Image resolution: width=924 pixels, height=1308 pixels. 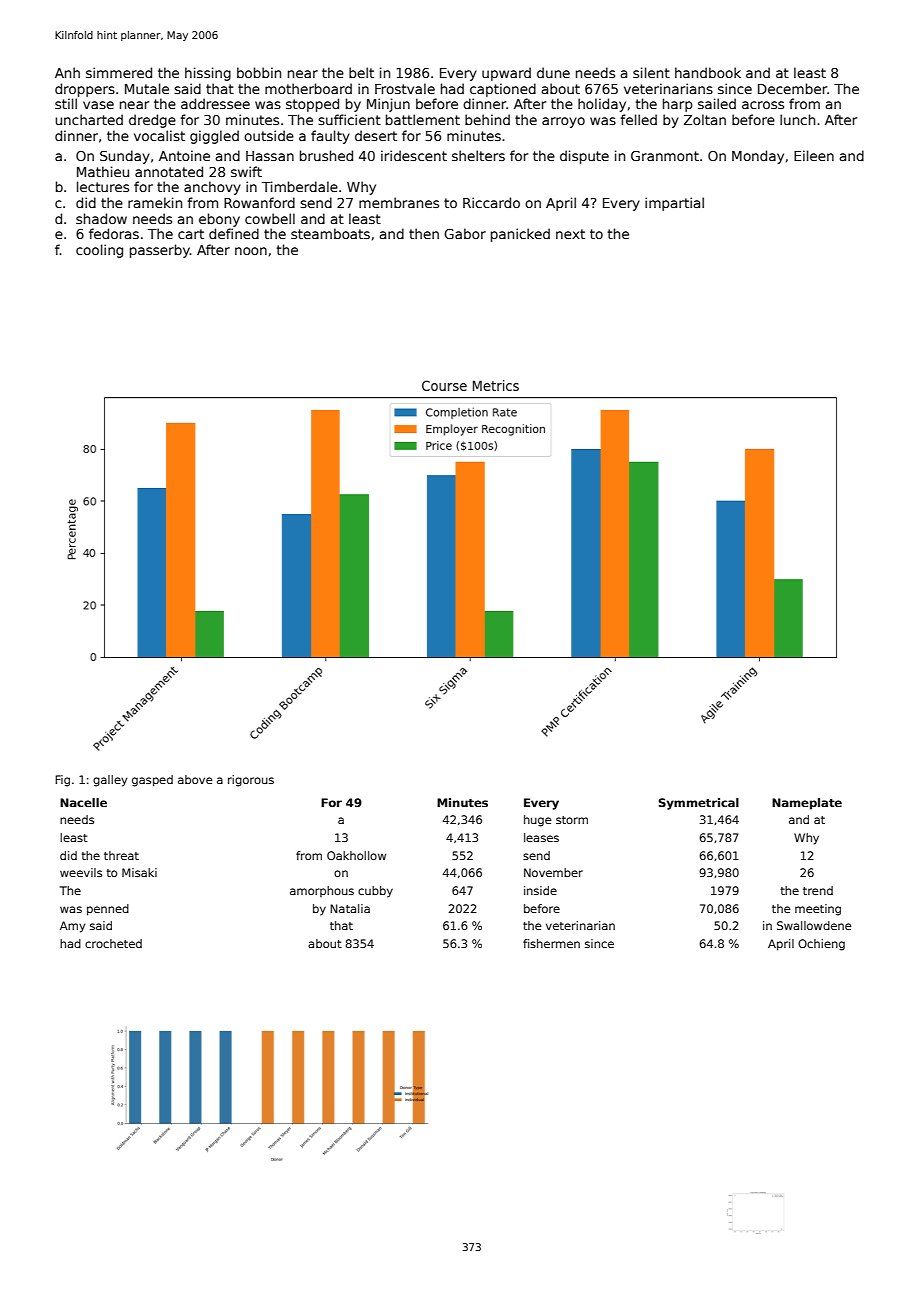 What do you see at coordinates (553, 72) in the screenshot?
I see `dune` at bounding box center [553, 72].
